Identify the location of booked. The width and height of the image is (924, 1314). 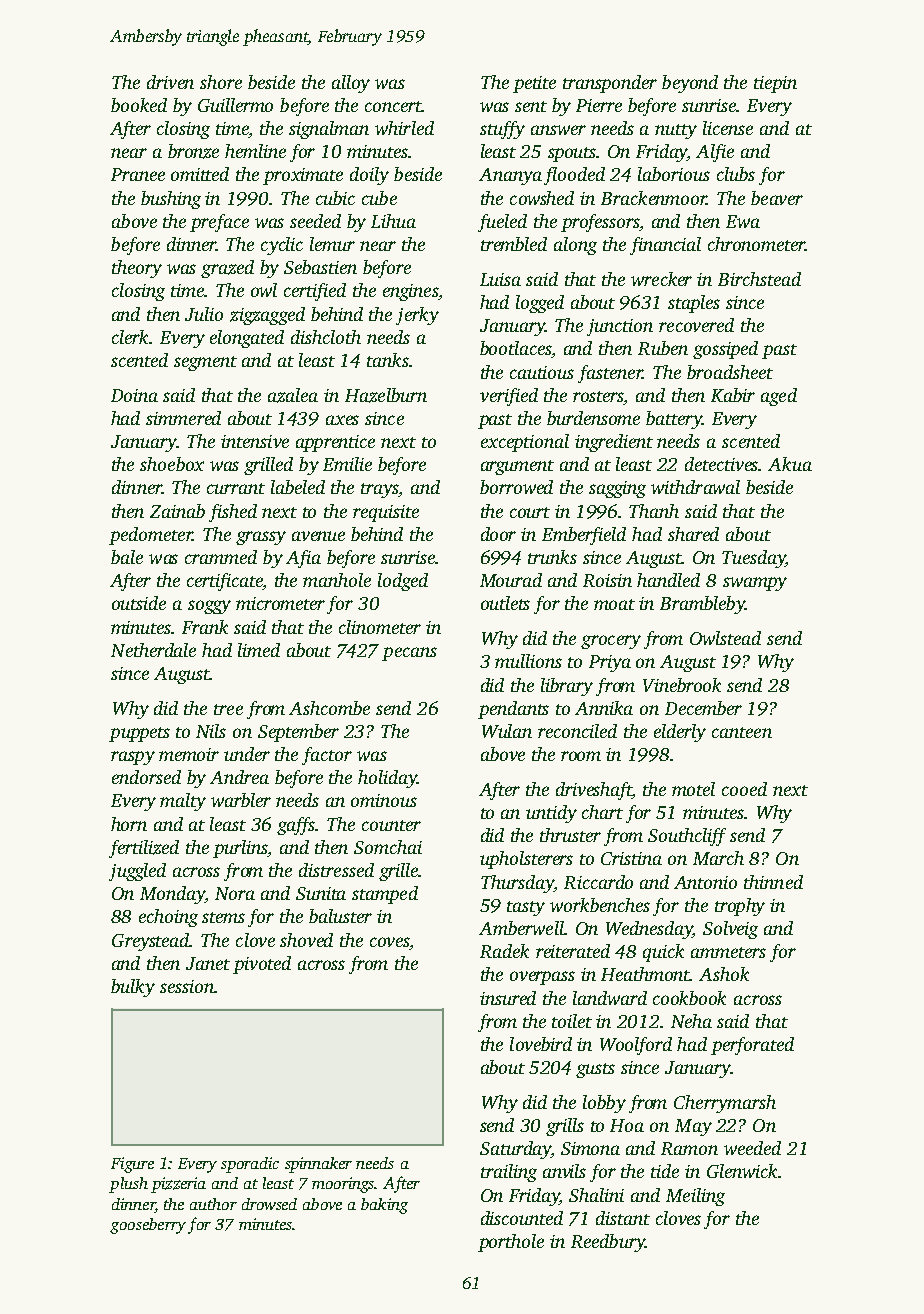
(139, 105).
